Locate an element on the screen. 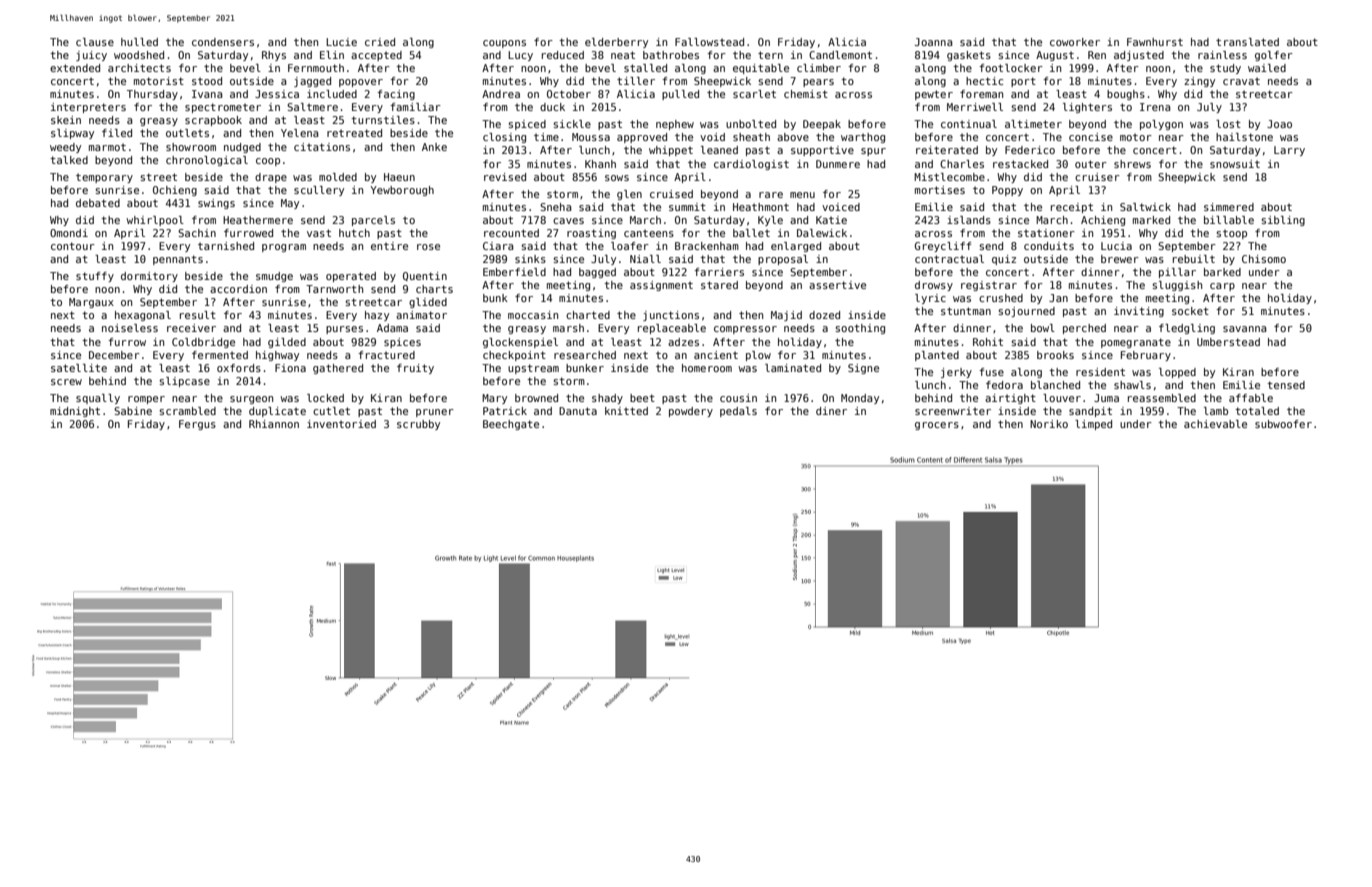  boughs is located at coordinates (1126, 95).
